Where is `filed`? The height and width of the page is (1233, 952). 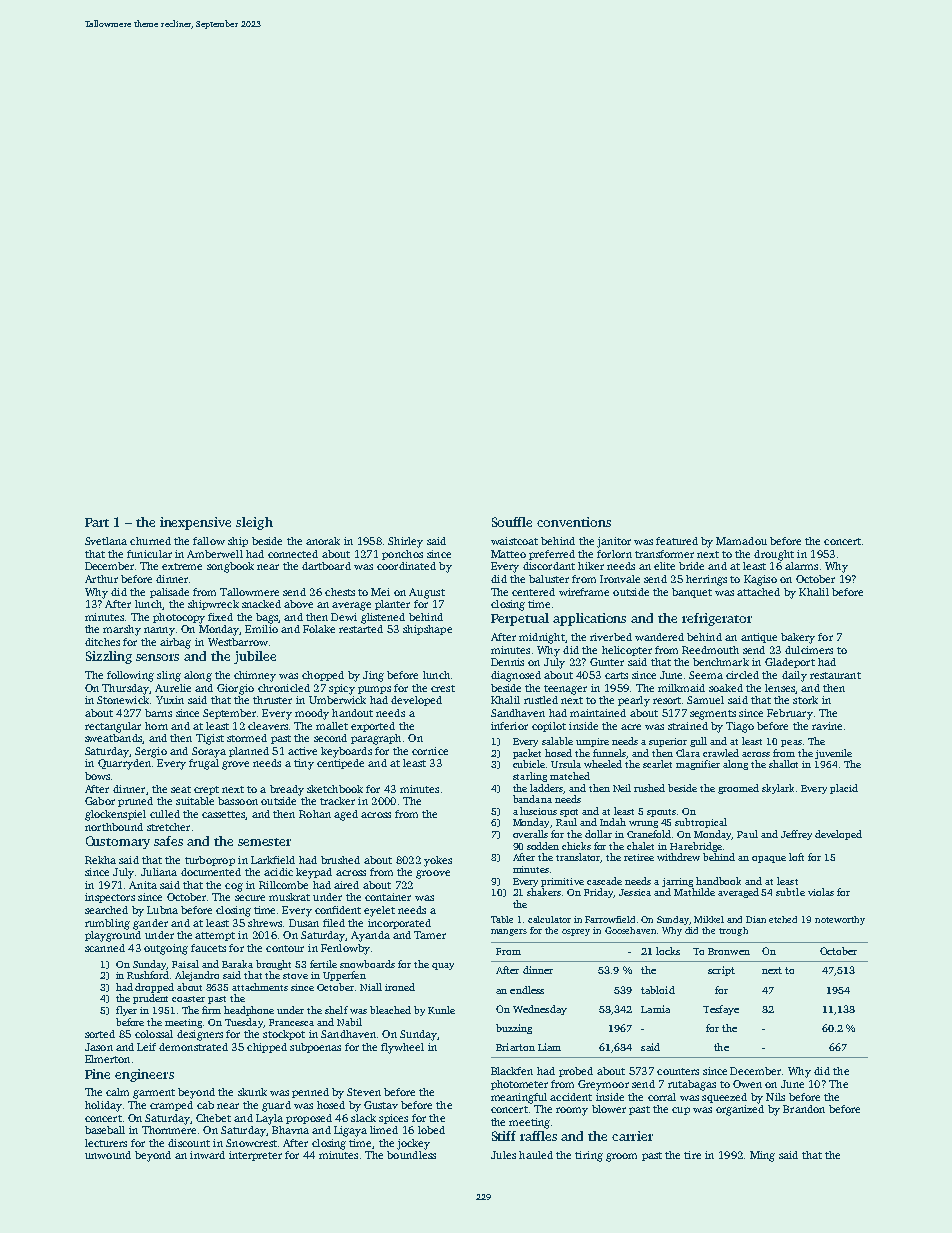 filed is located at coordinates (334, 923).
